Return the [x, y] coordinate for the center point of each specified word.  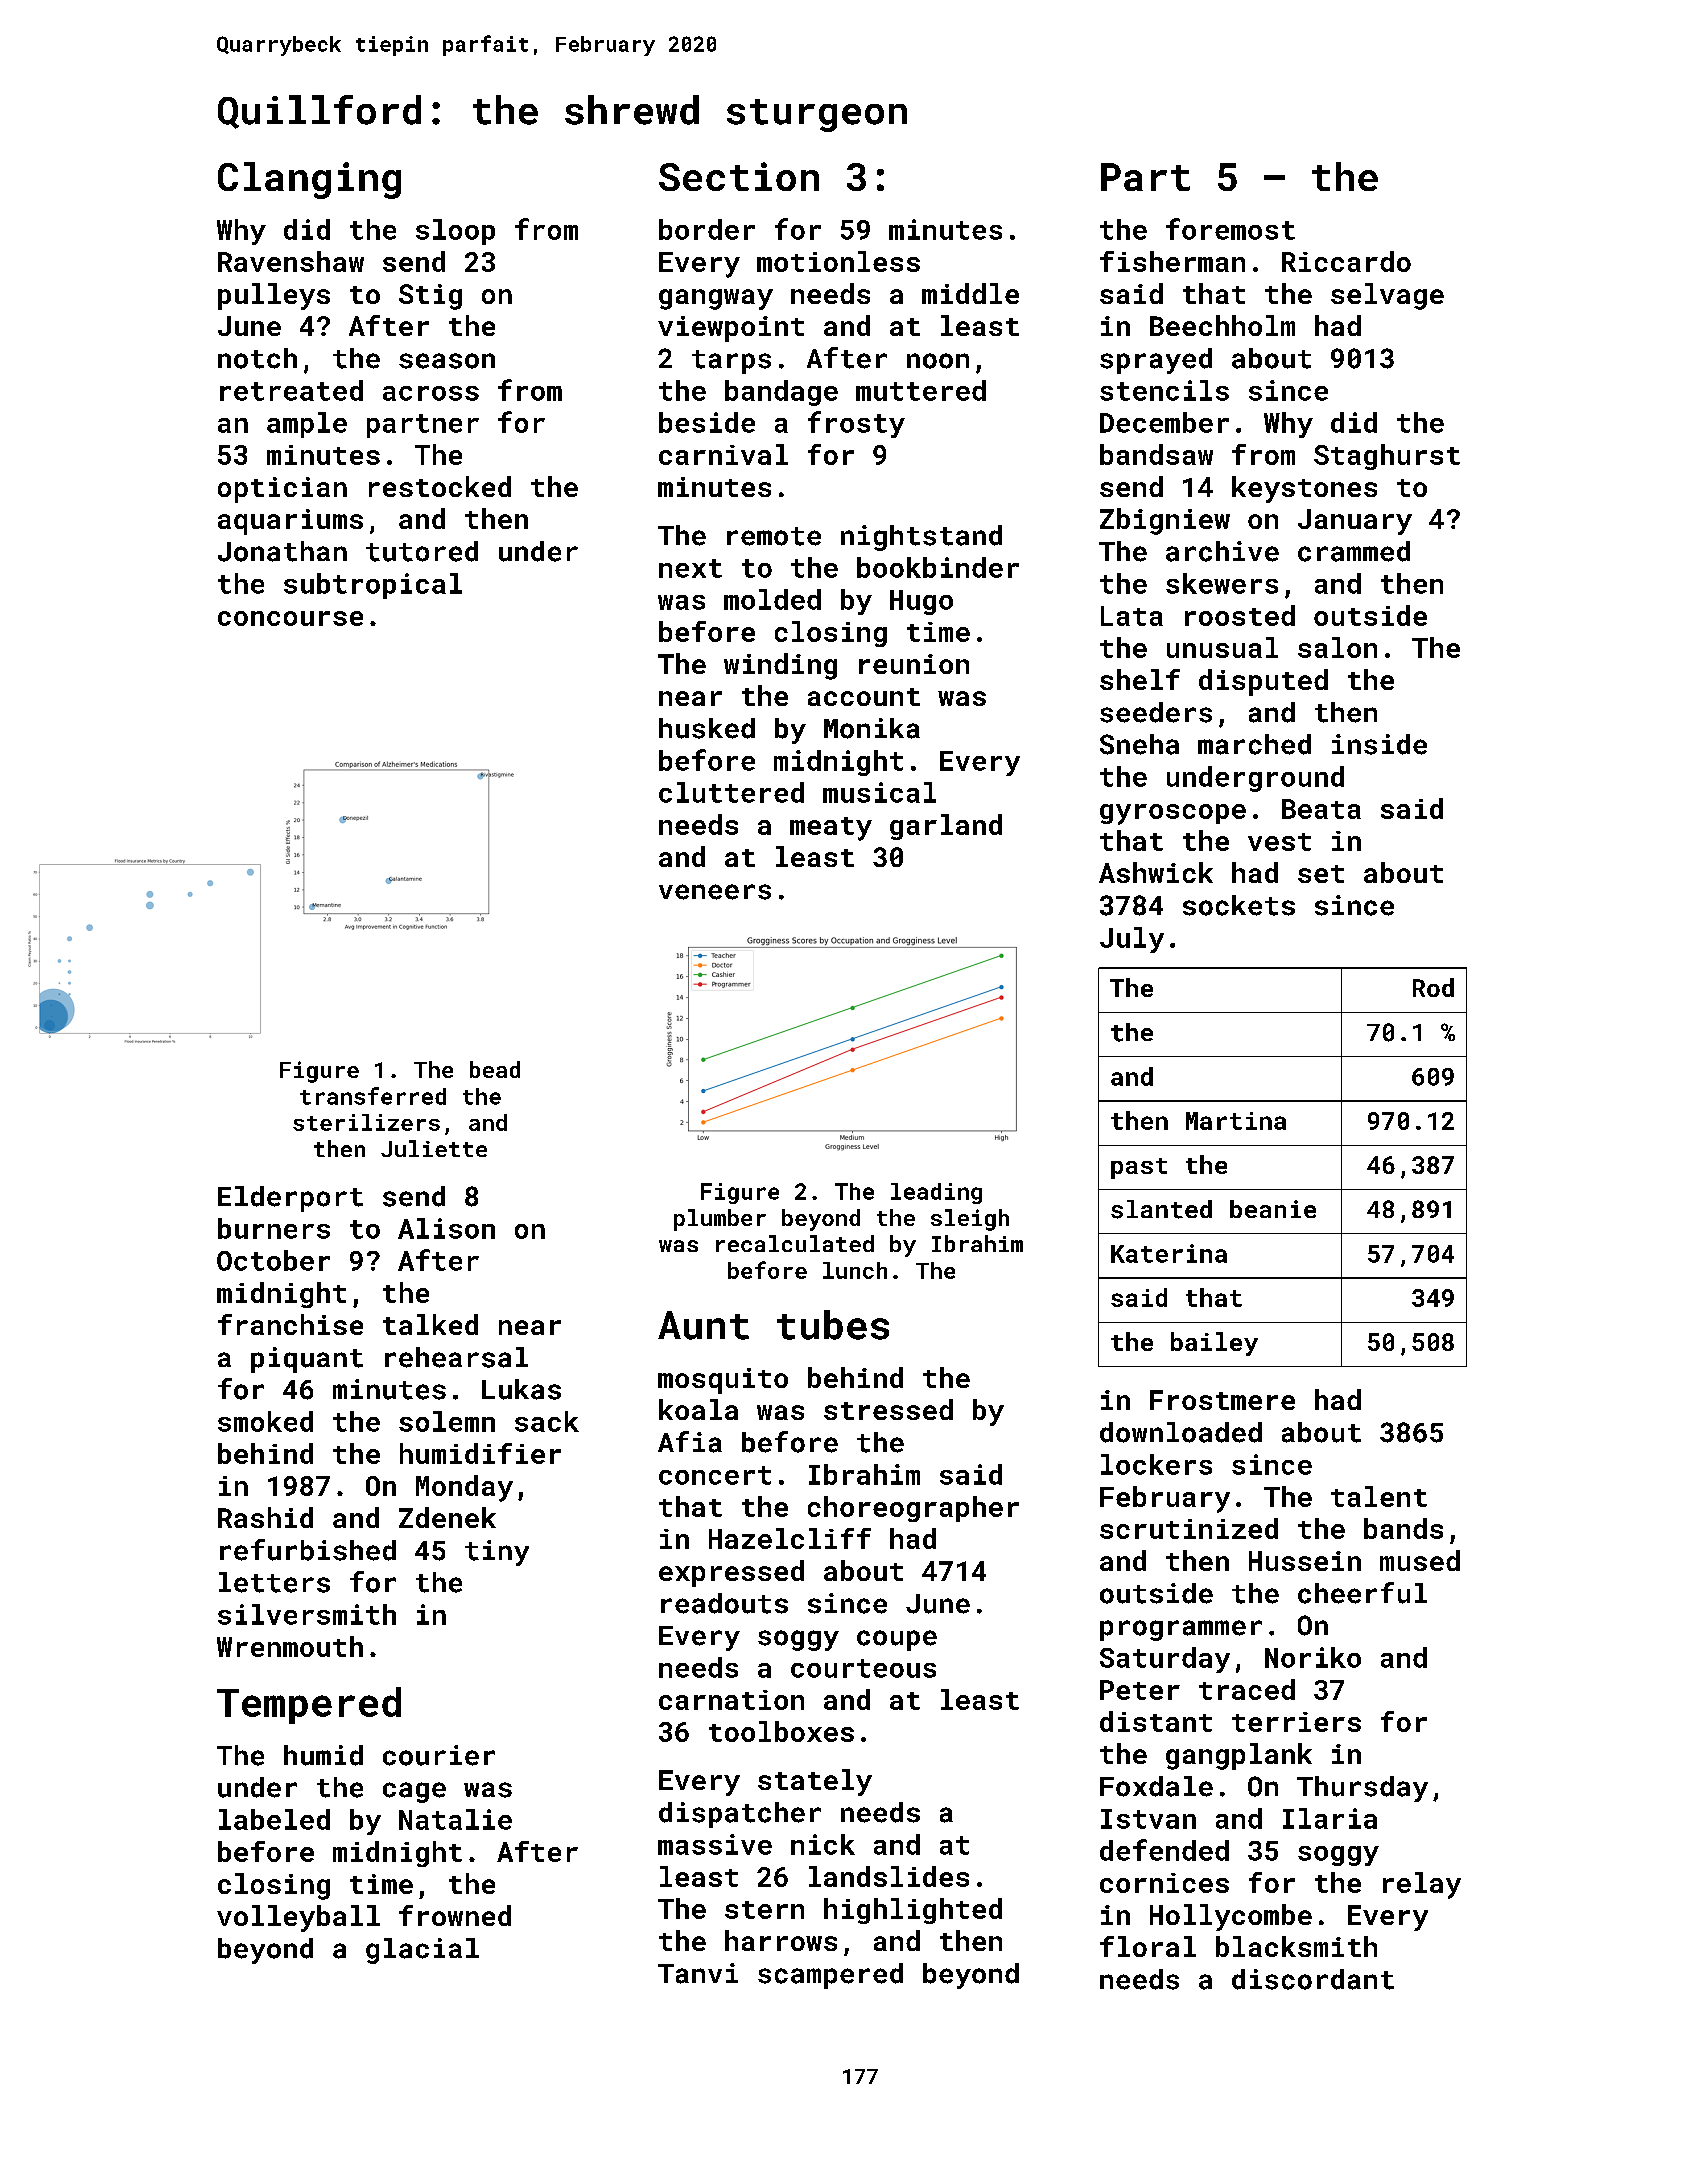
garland [946, 827]
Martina [1236, 1121]
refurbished [308, 1550]
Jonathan [282, 551]
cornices [1164, 1883]
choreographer [913, 1509]
